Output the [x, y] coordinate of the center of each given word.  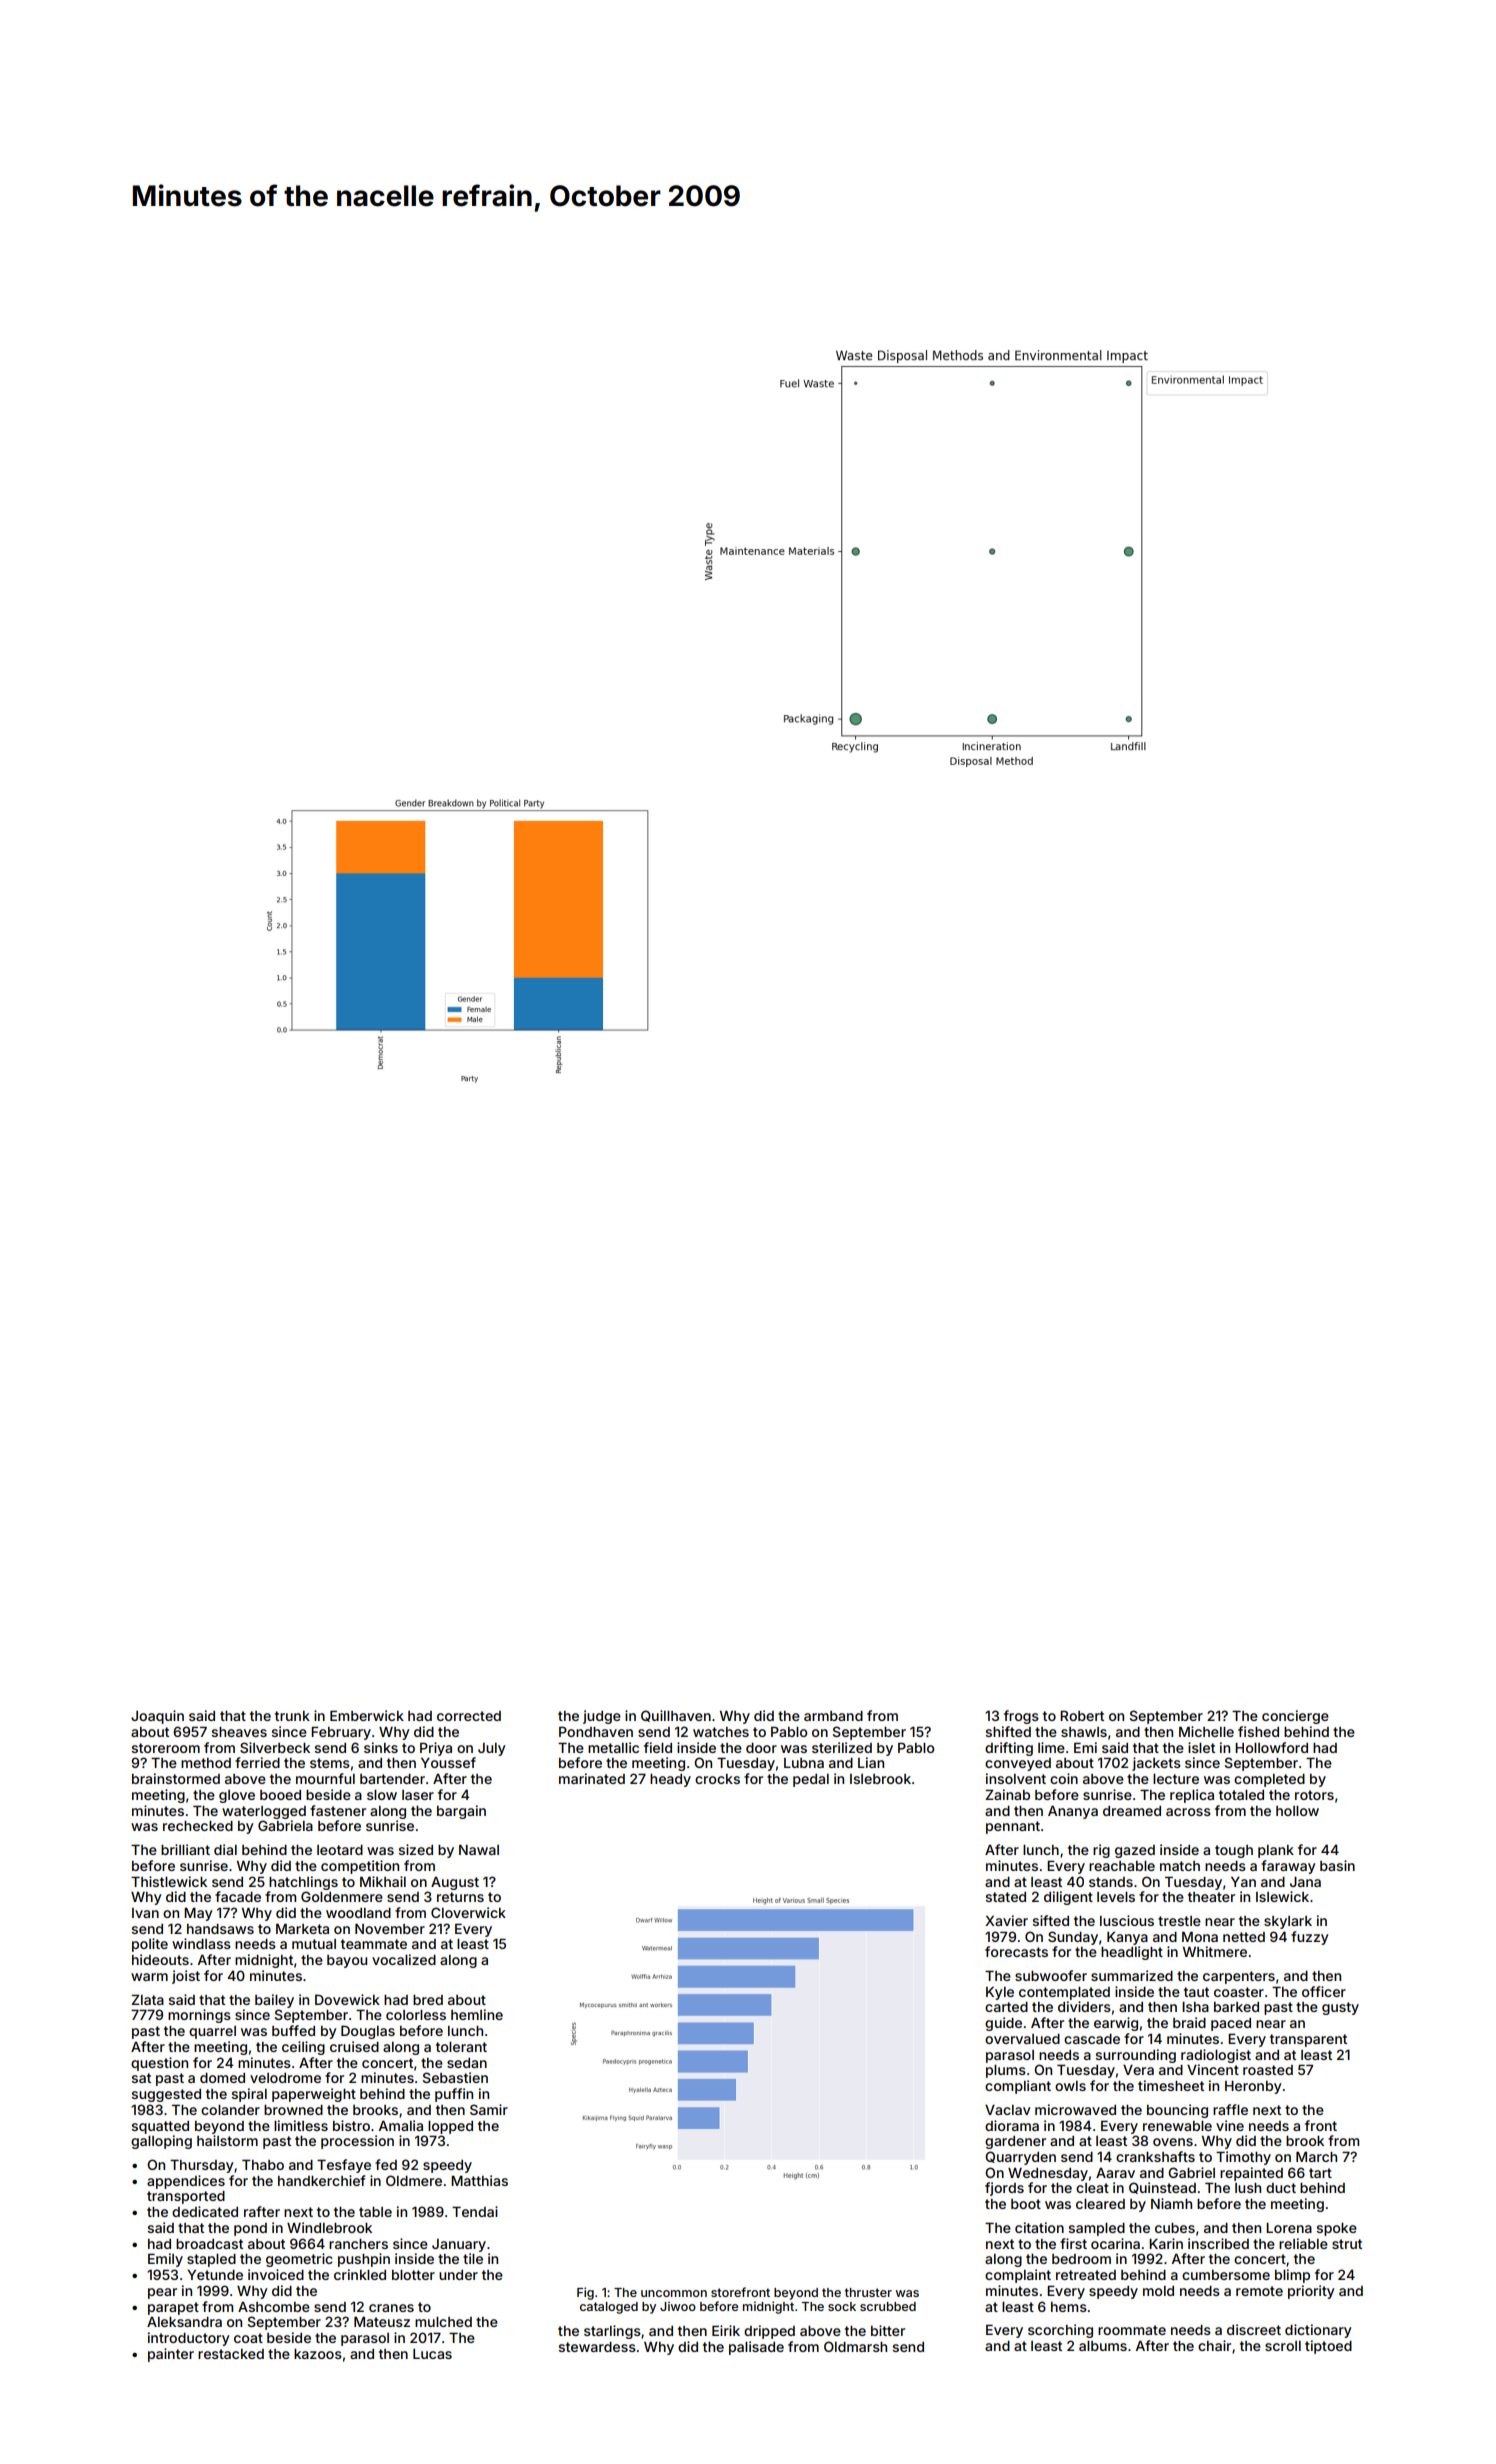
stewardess [597, 2347]
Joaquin [157, 1717]
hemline [477, 2014]
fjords [1004, 2189]
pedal [811, 1780]
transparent [1308, 2040]
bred [428, 2000]
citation [1039, 2227]
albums [1103, 2346]
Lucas [432, 2354]
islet [1201, 1747]
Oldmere [414, 2180]
